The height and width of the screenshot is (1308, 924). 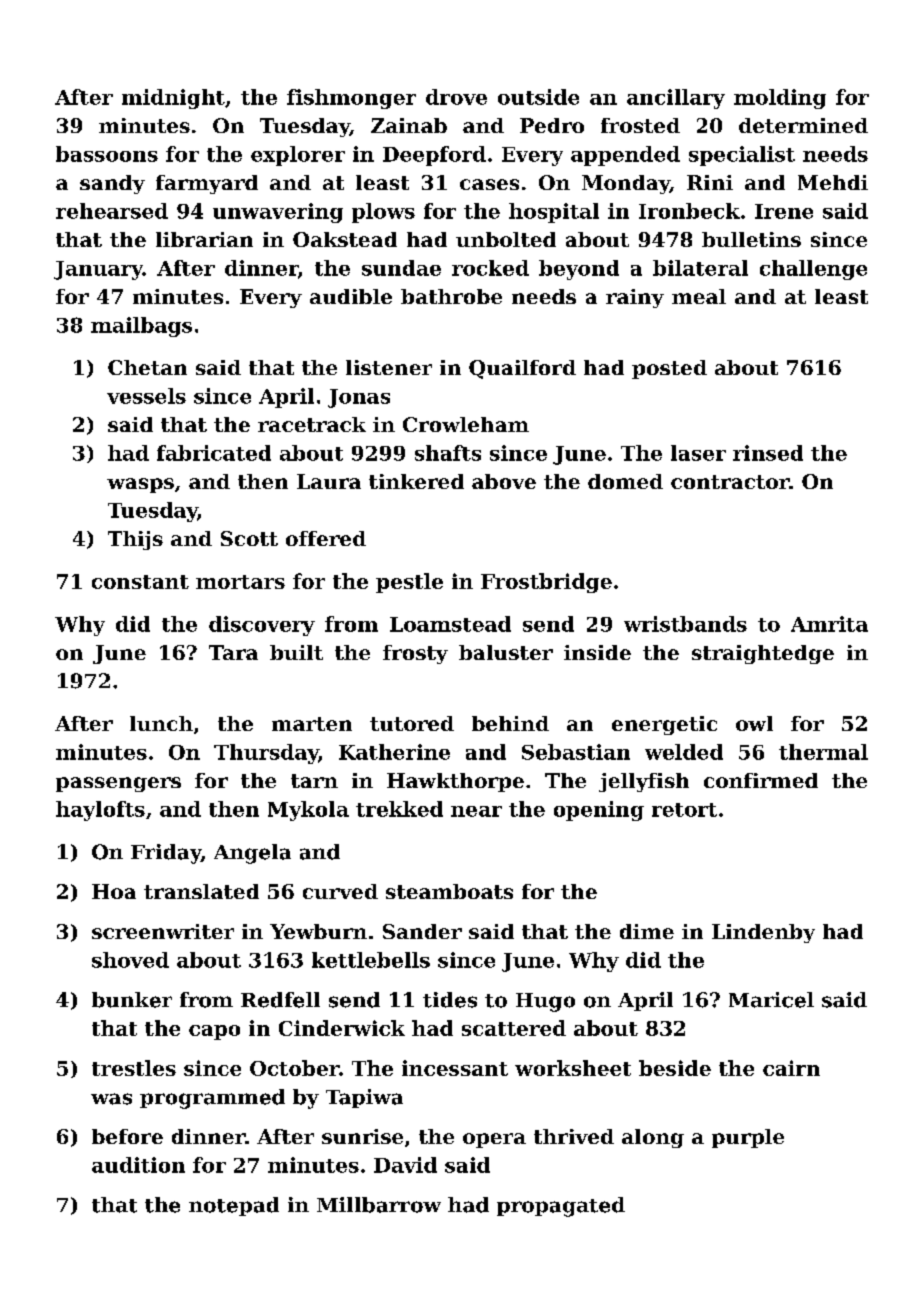 I want to click on Pedro, so click(x=552, y=125).
